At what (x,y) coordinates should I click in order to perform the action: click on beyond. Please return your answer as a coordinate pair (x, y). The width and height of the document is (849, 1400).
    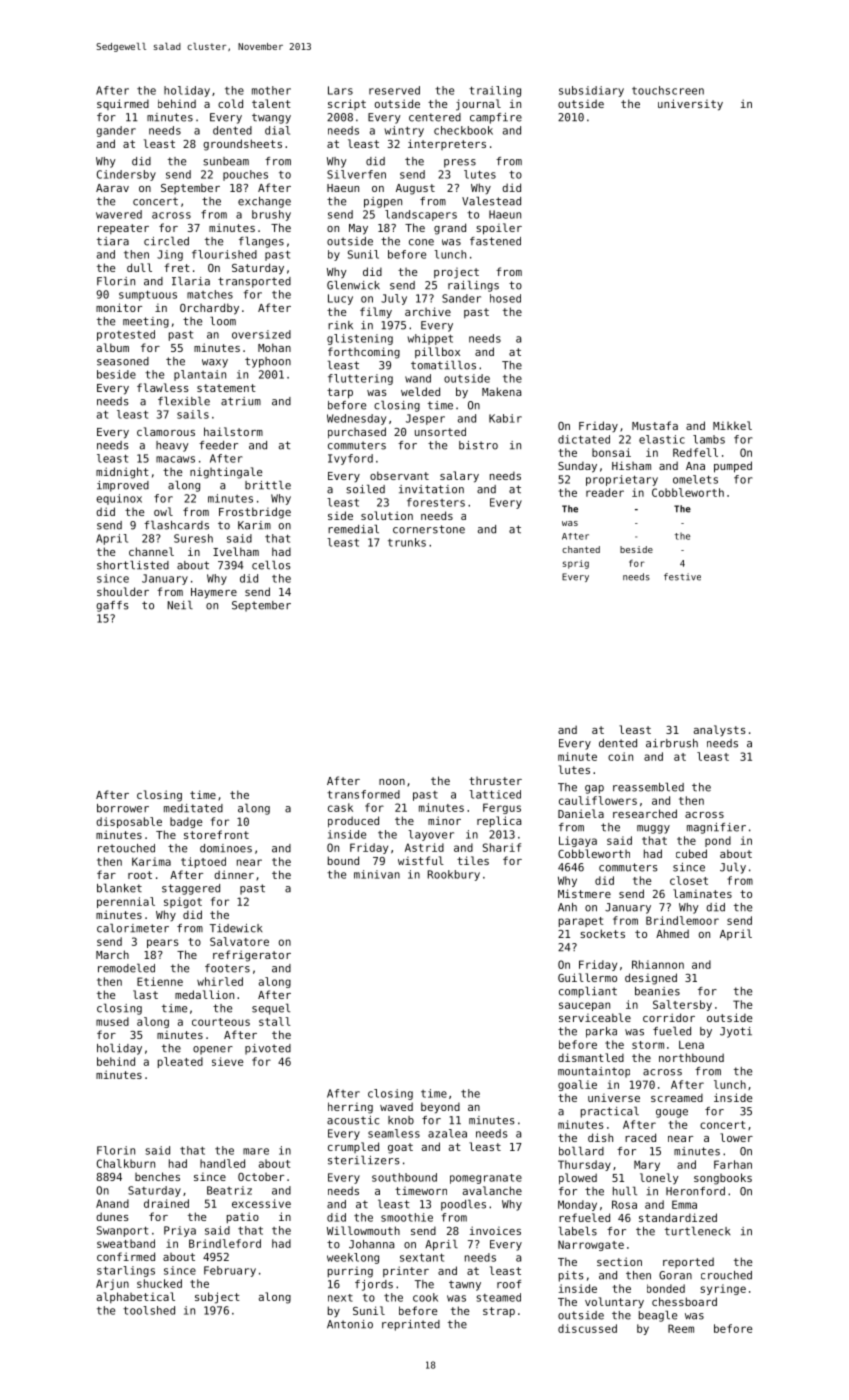
    Looking at the image, I should click on (440, 1108).
